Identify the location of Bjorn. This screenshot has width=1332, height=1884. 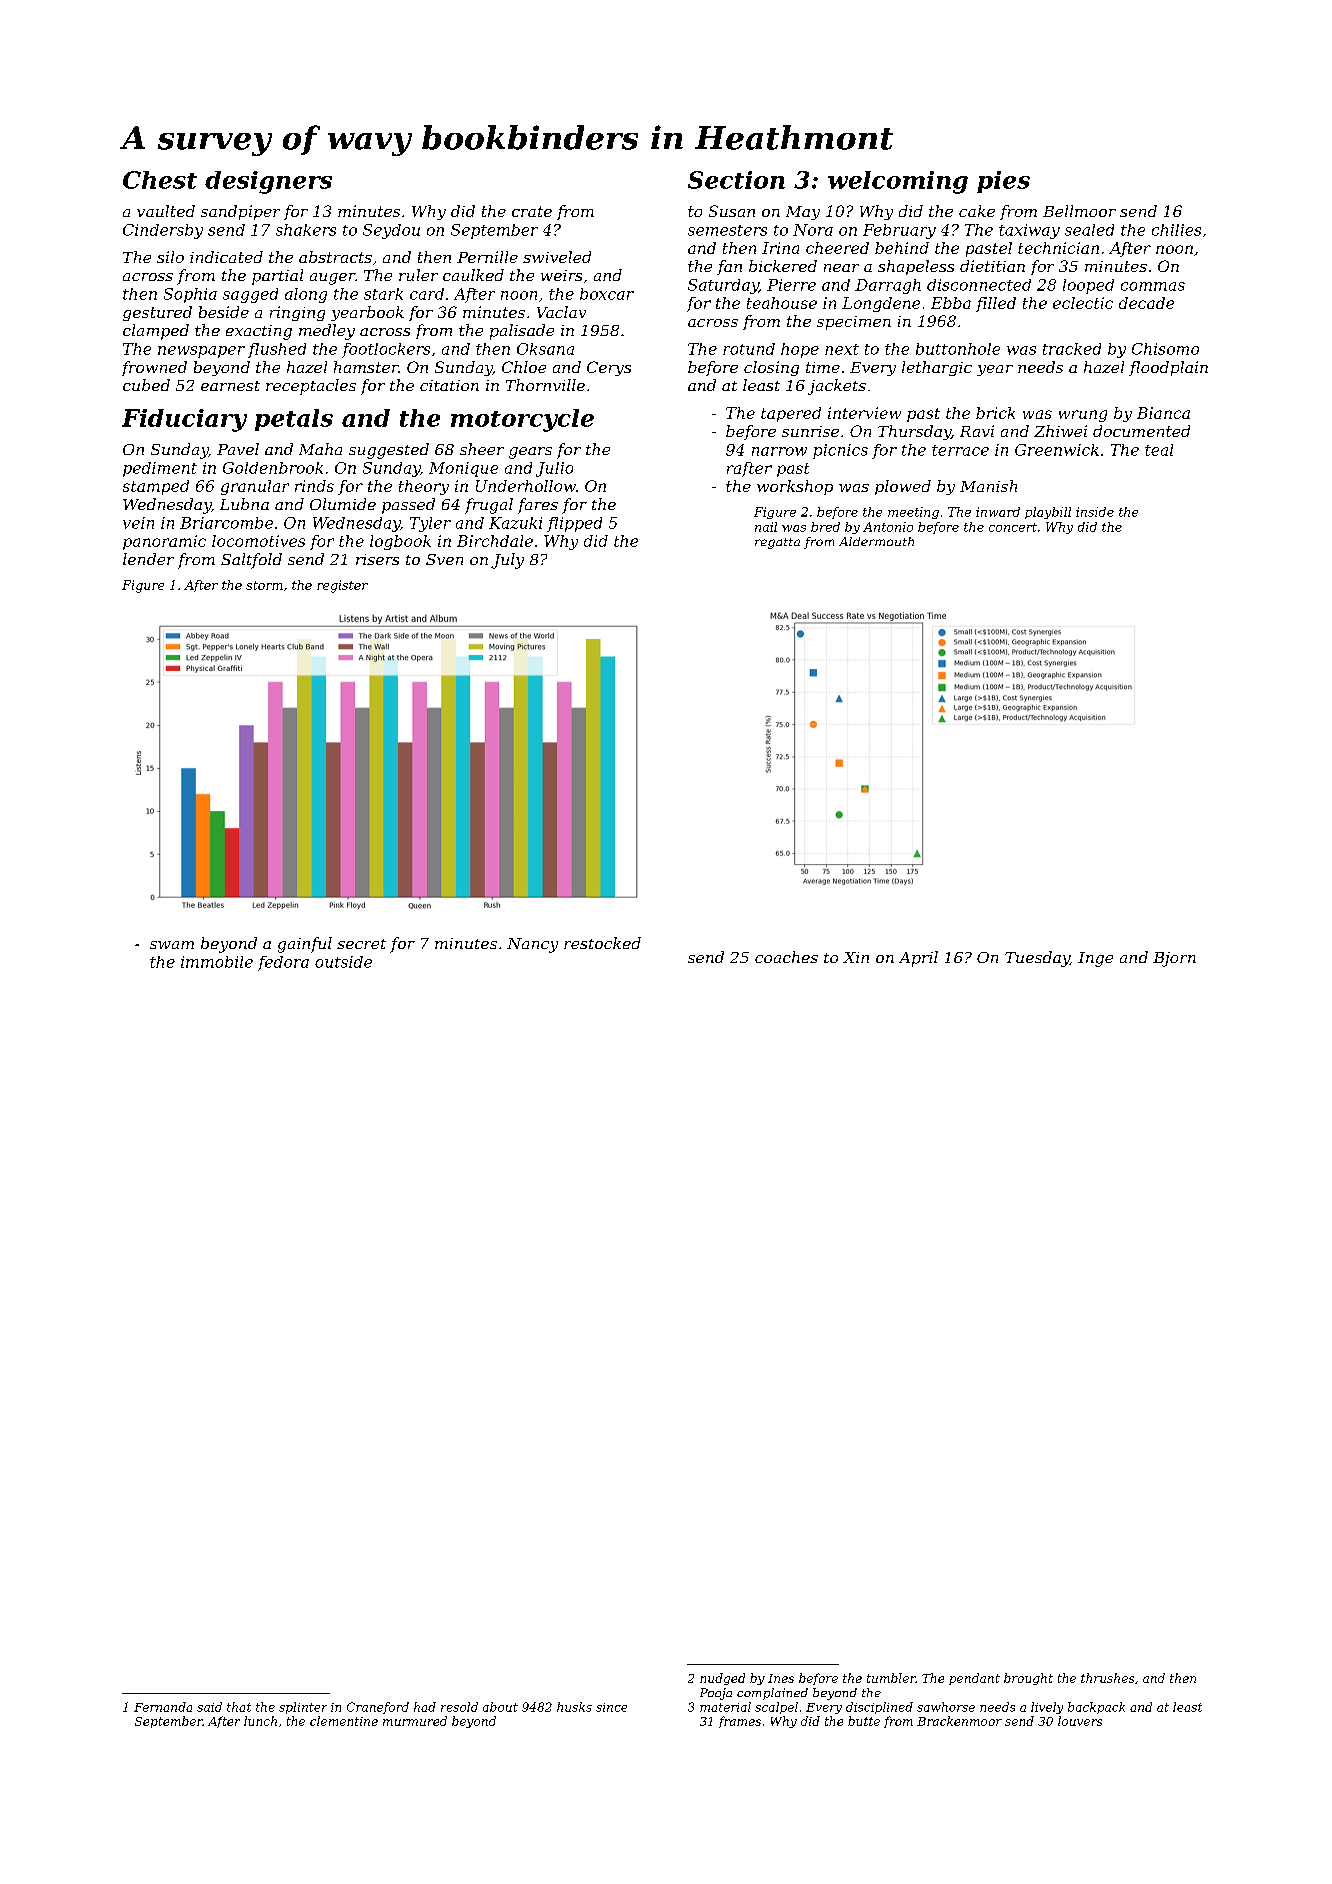
(1174, 959).
